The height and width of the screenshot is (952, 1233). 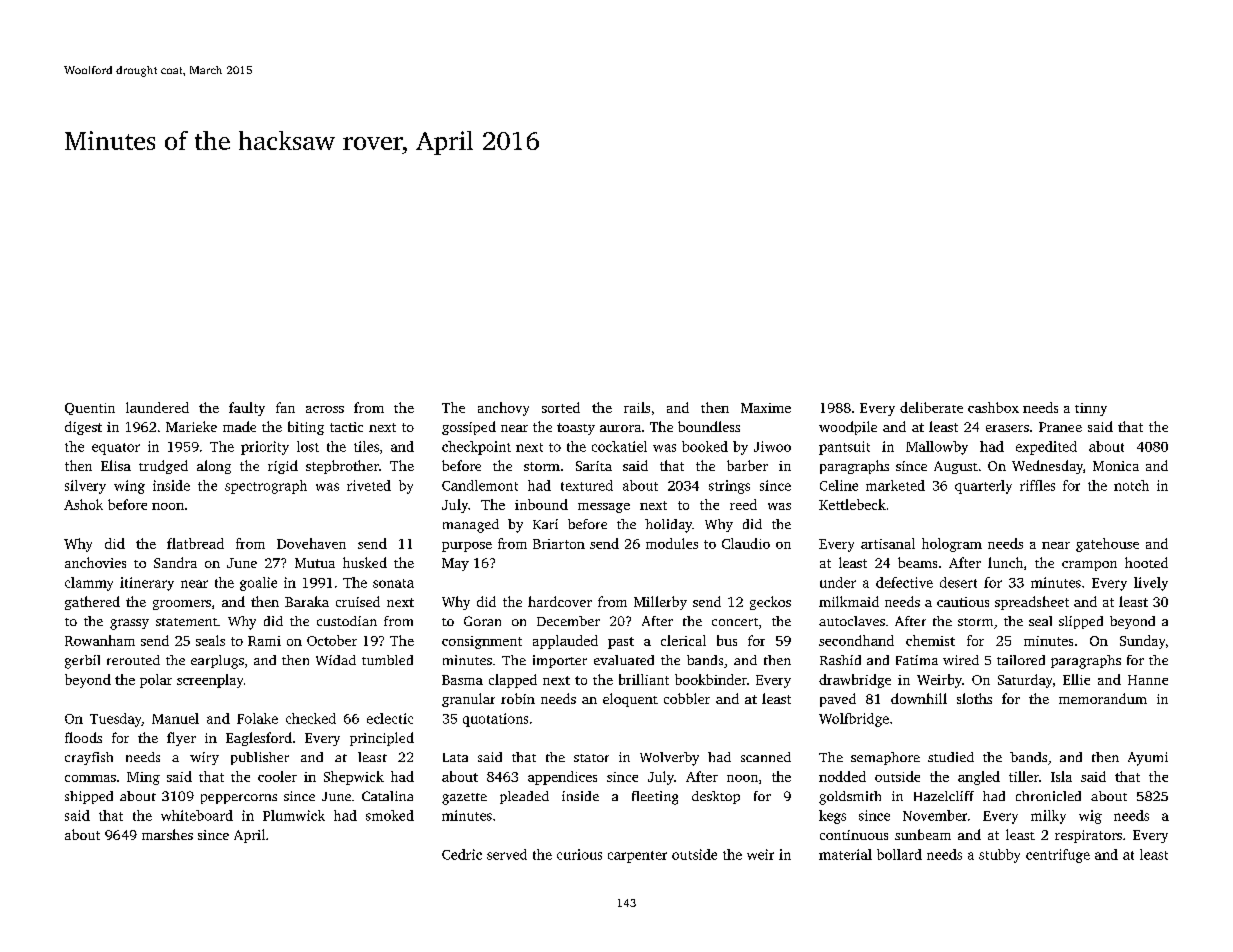 I want to click on tinny, so click(x=1091, y=409).
